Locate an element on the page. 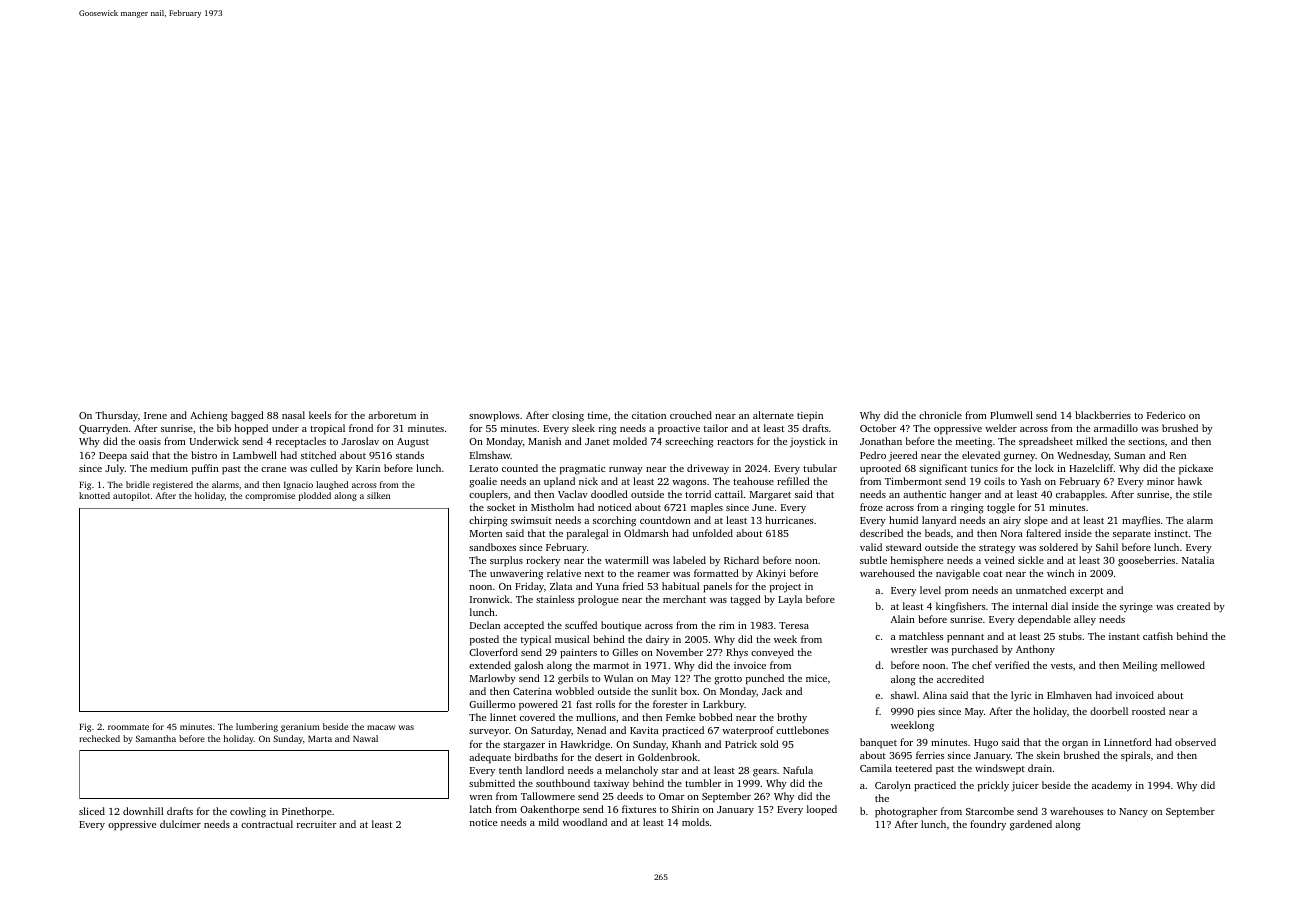 Image resolution: width=1308 pixels, height=924 pixels. Hazelcliff is located at coordinates (1091, 468).
